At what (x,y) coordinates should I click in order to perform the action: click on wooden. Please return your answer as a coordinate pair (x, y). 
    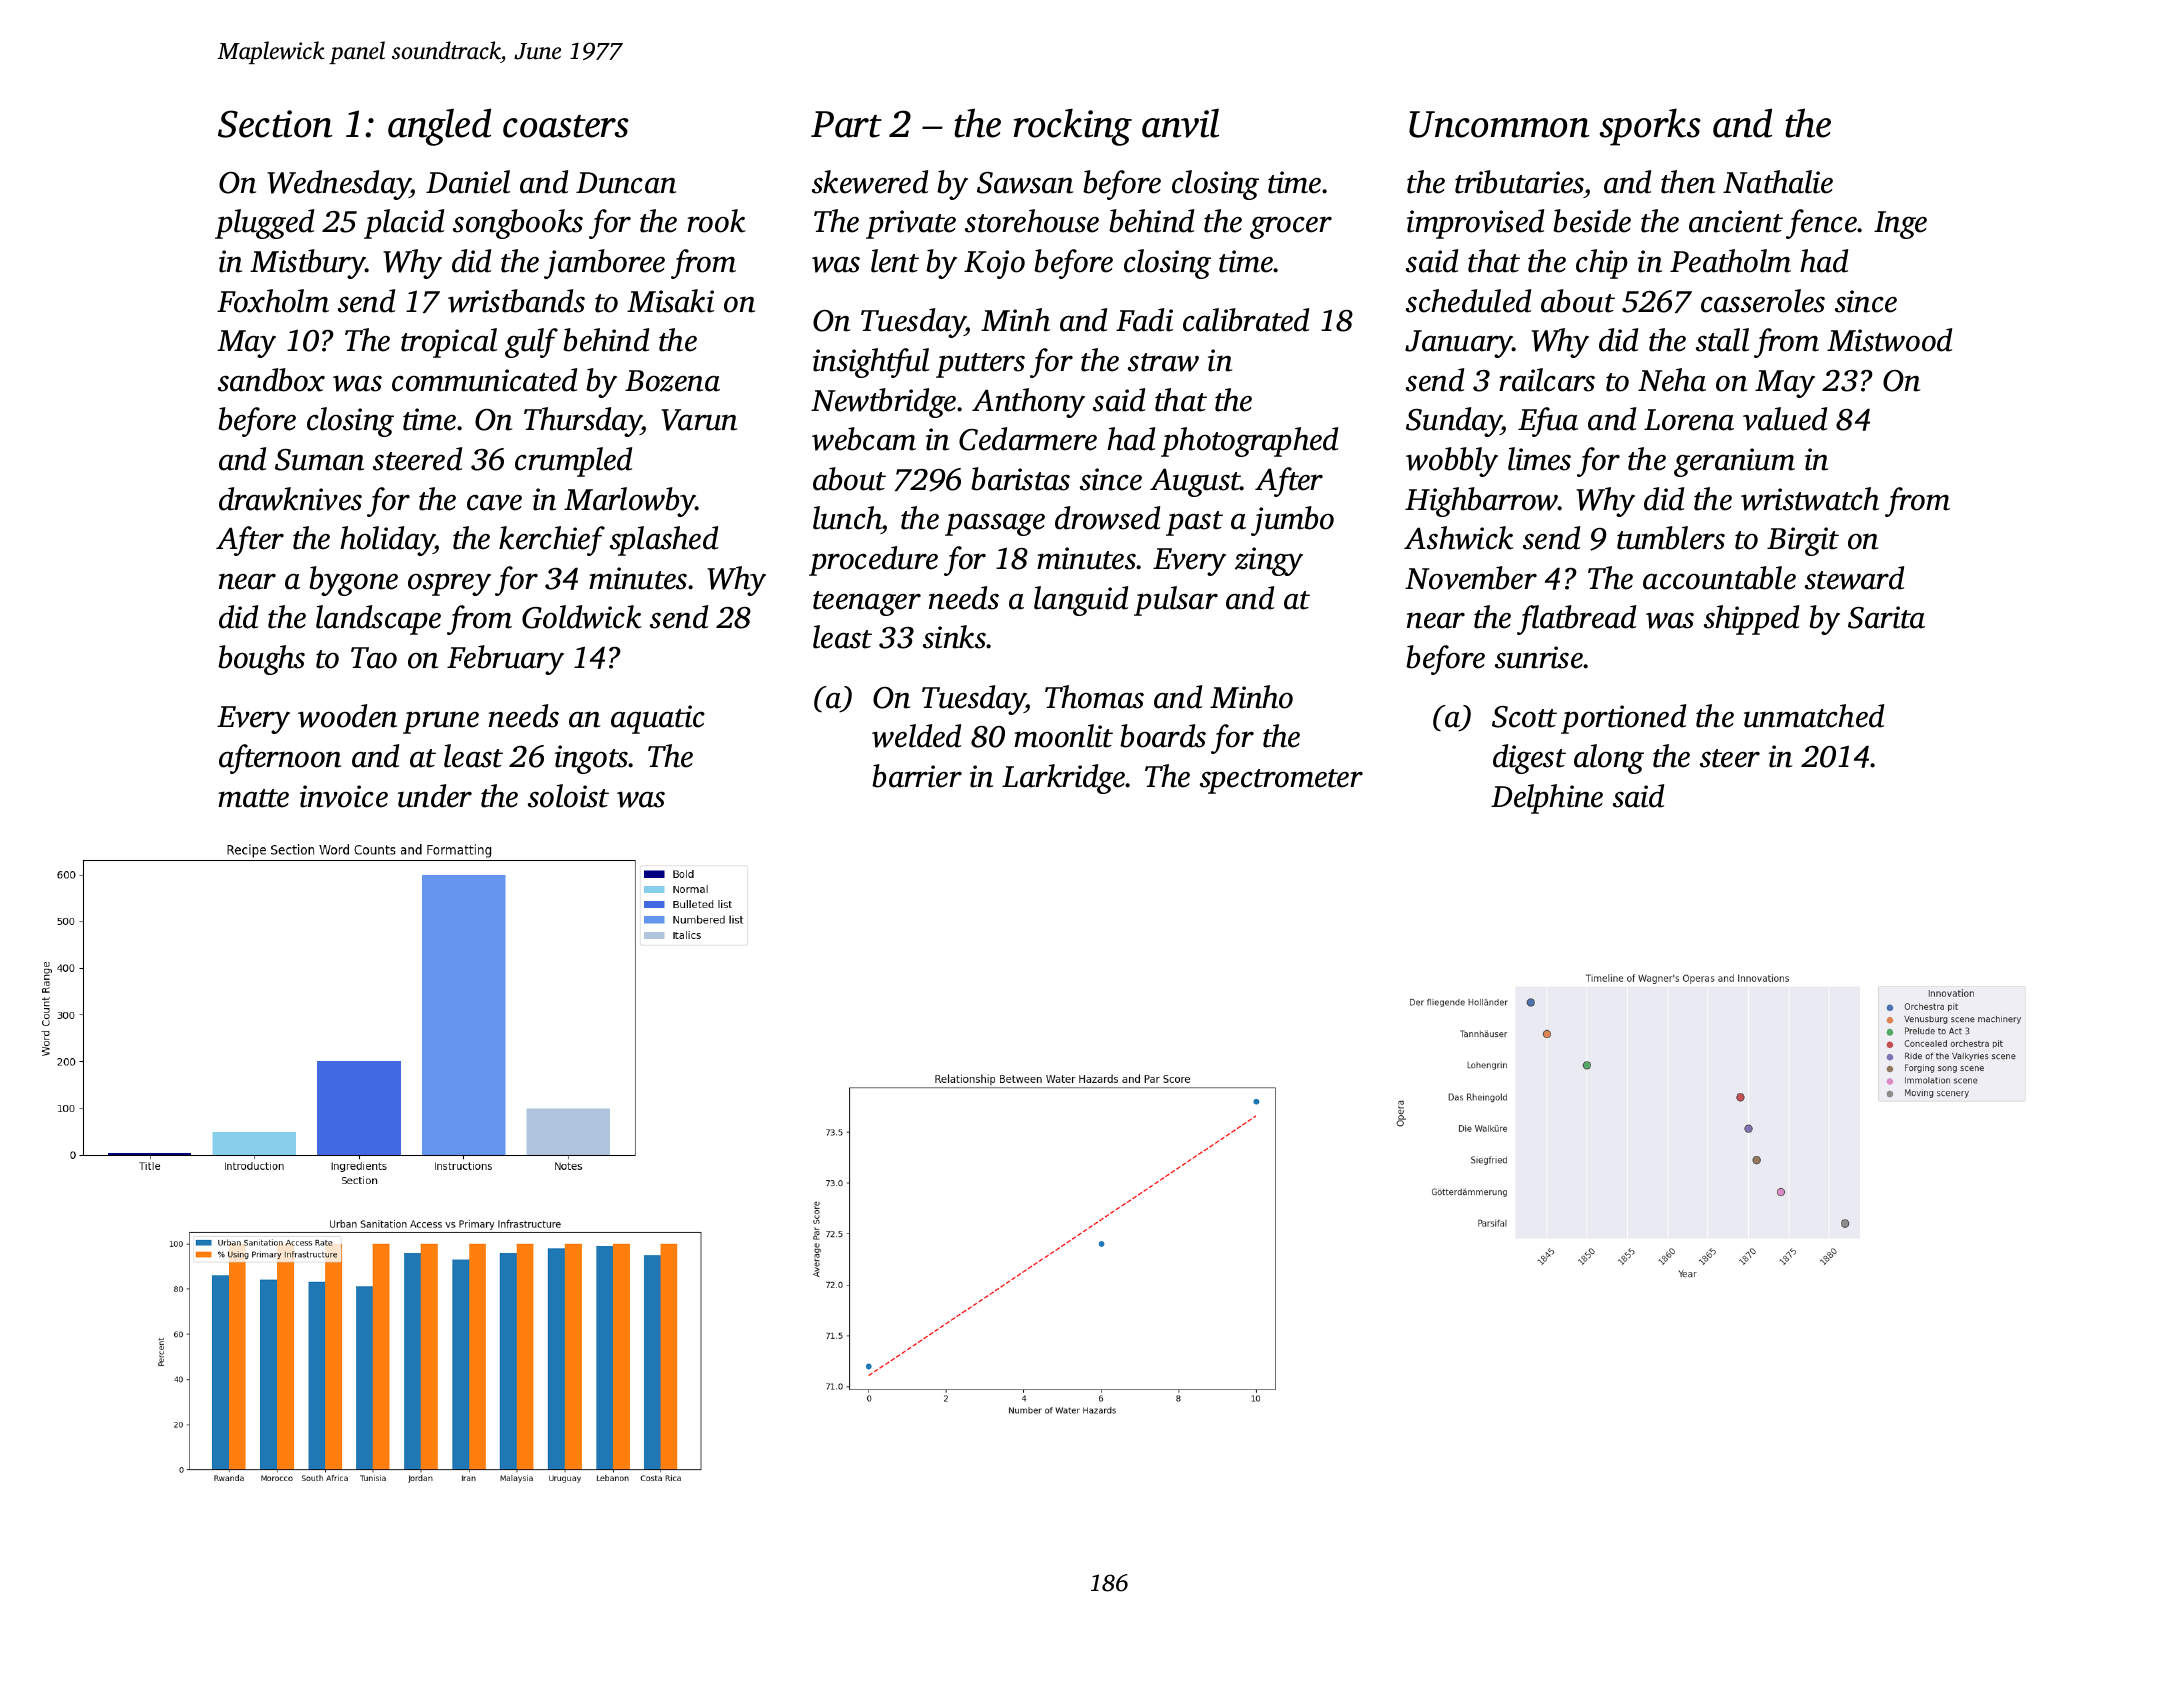
    Looking at the image, I should click on (347, 716).
